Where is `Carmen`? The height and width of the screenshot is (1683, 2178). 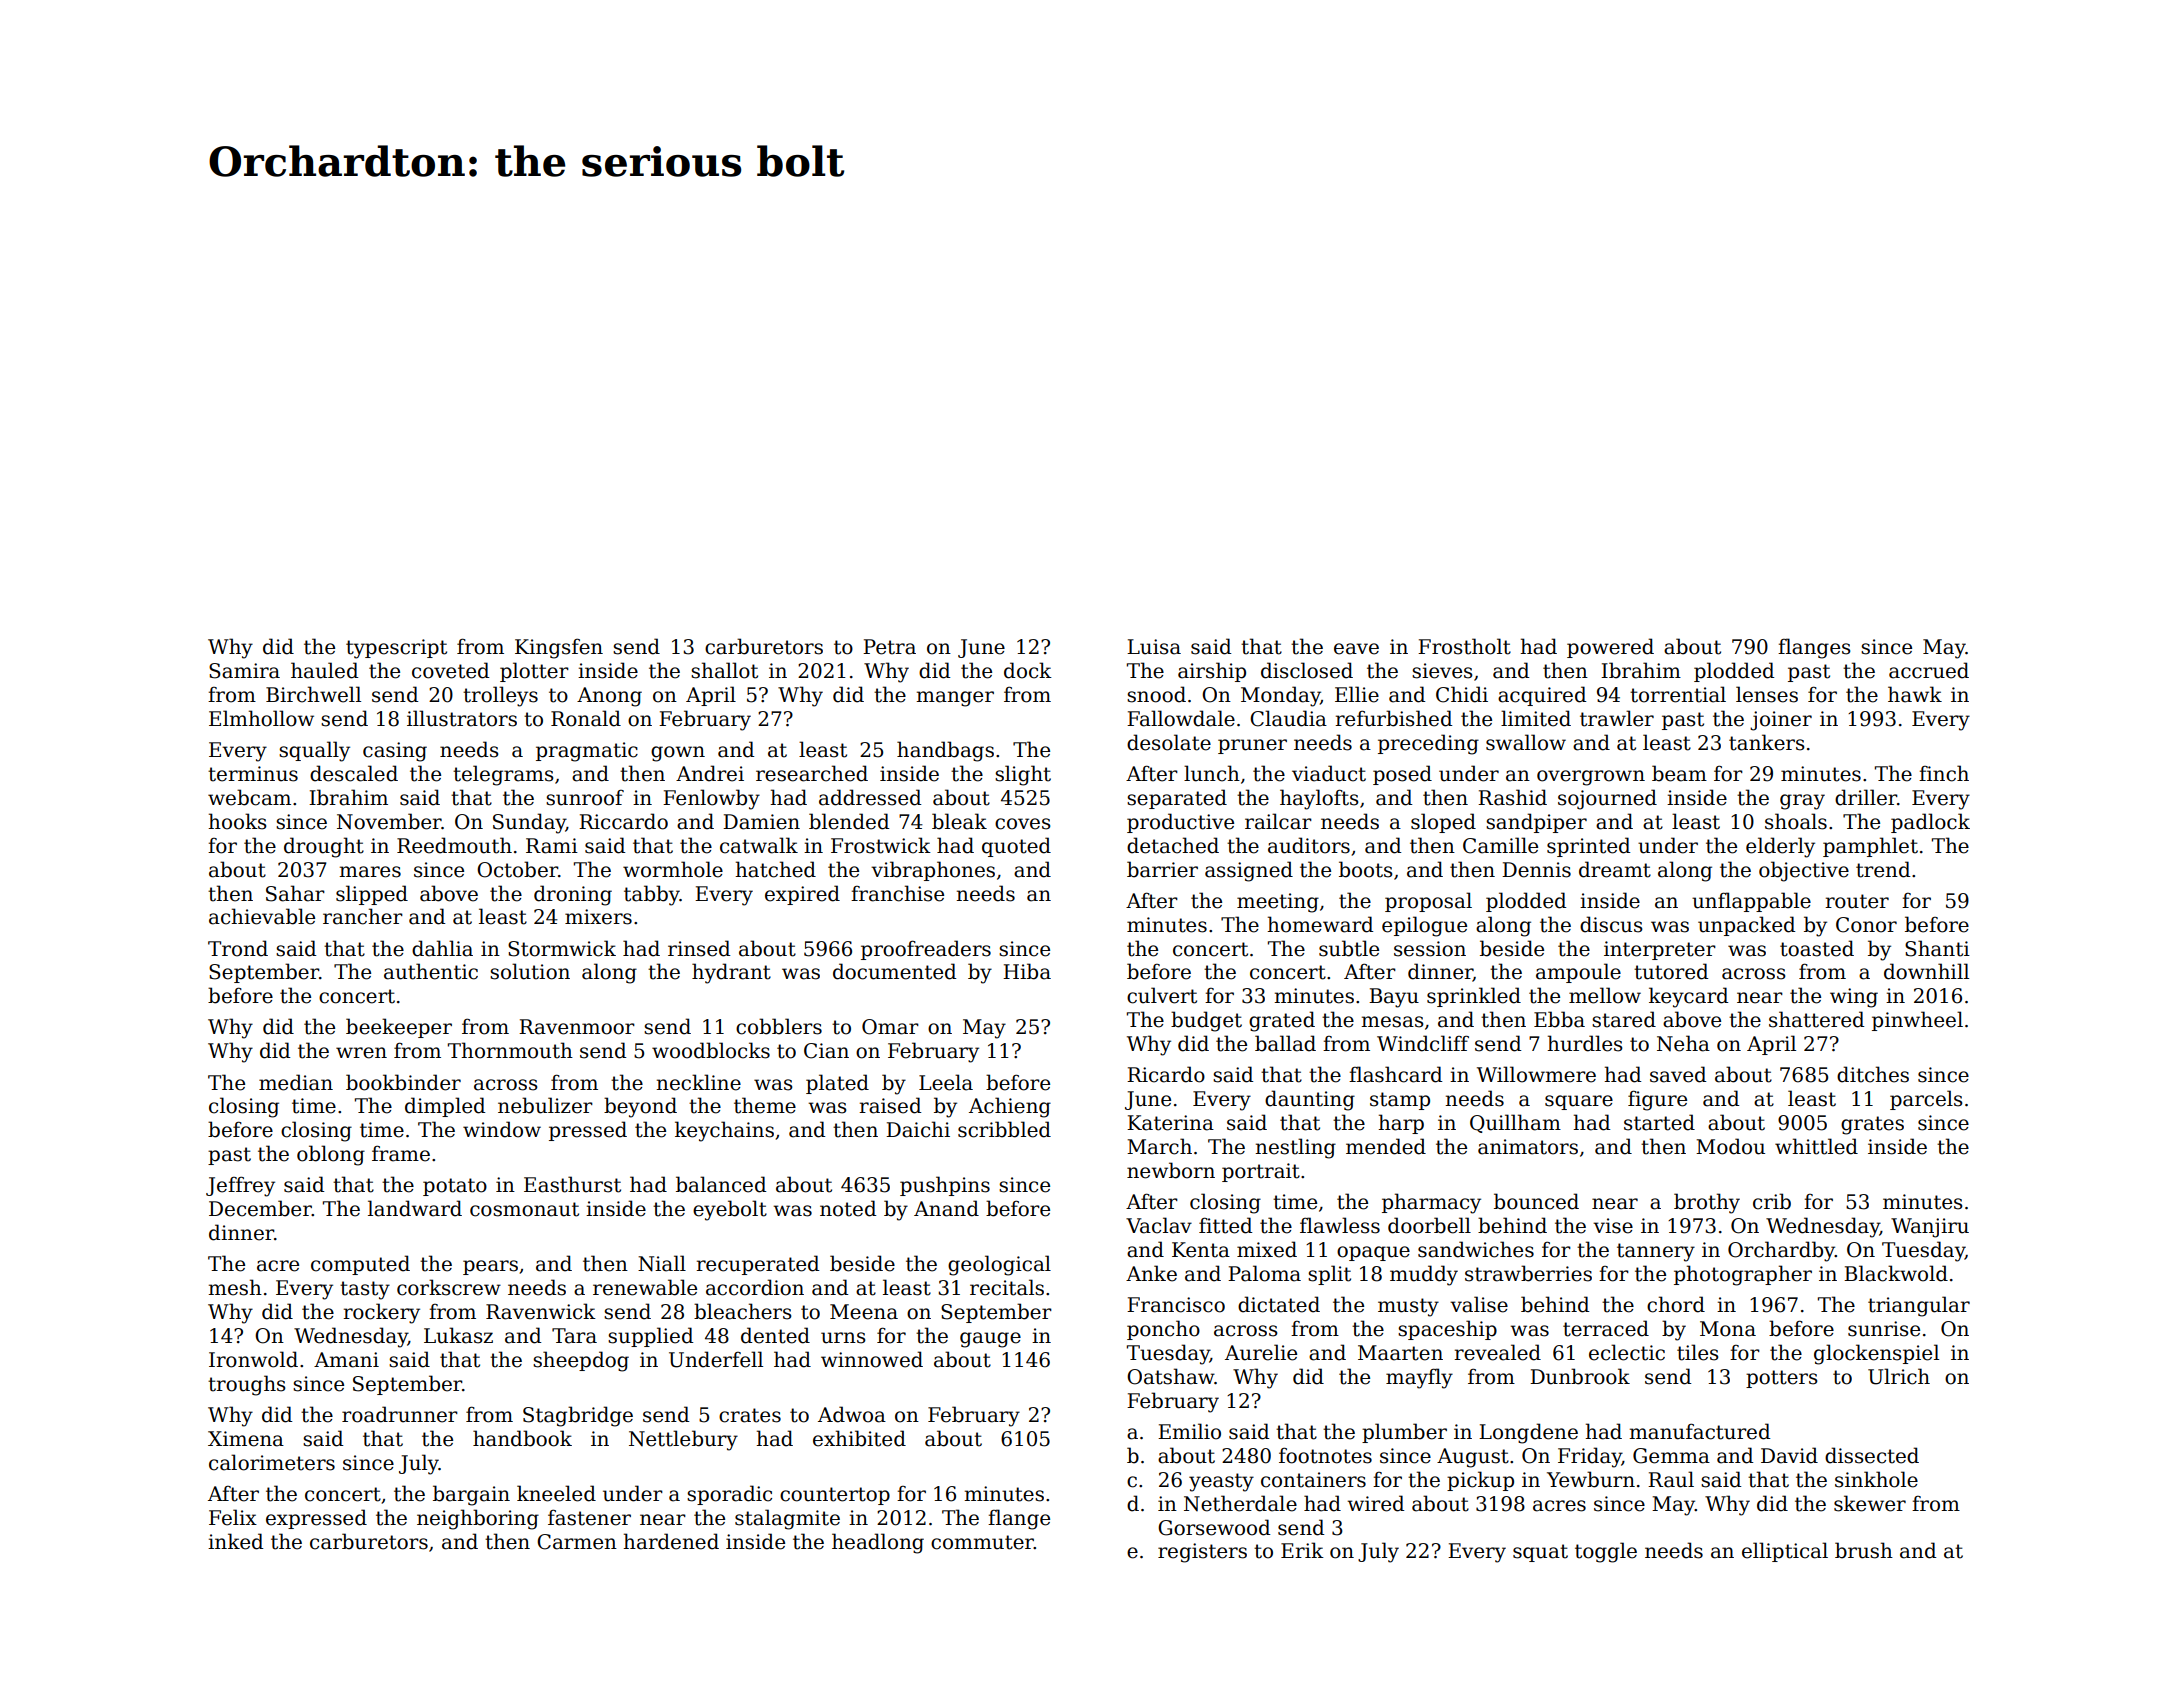 Carmen is located at coordinates (577, 1542).
